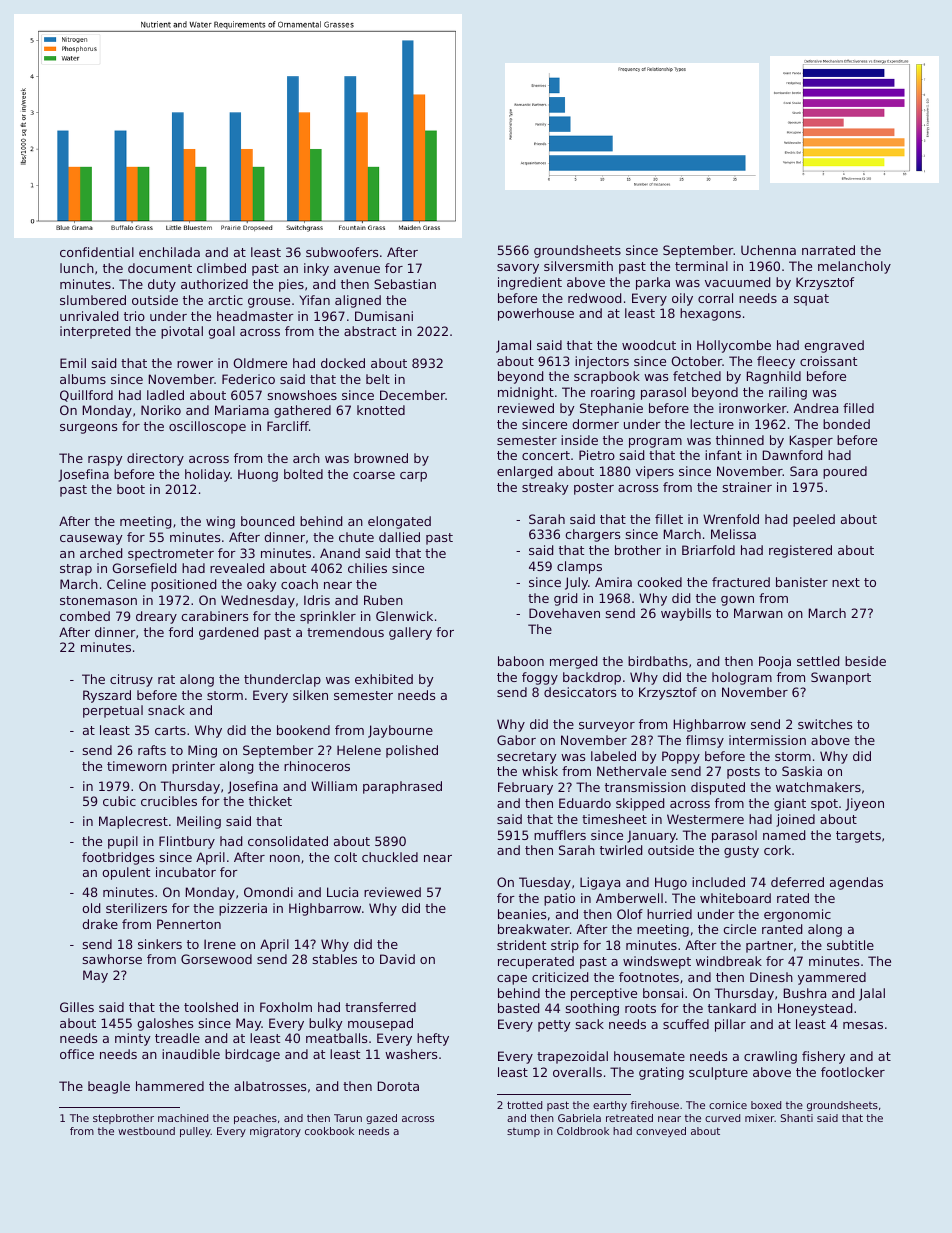  Describe the element at coordinates (83, 379) in the page. I see `albums` at that location.
